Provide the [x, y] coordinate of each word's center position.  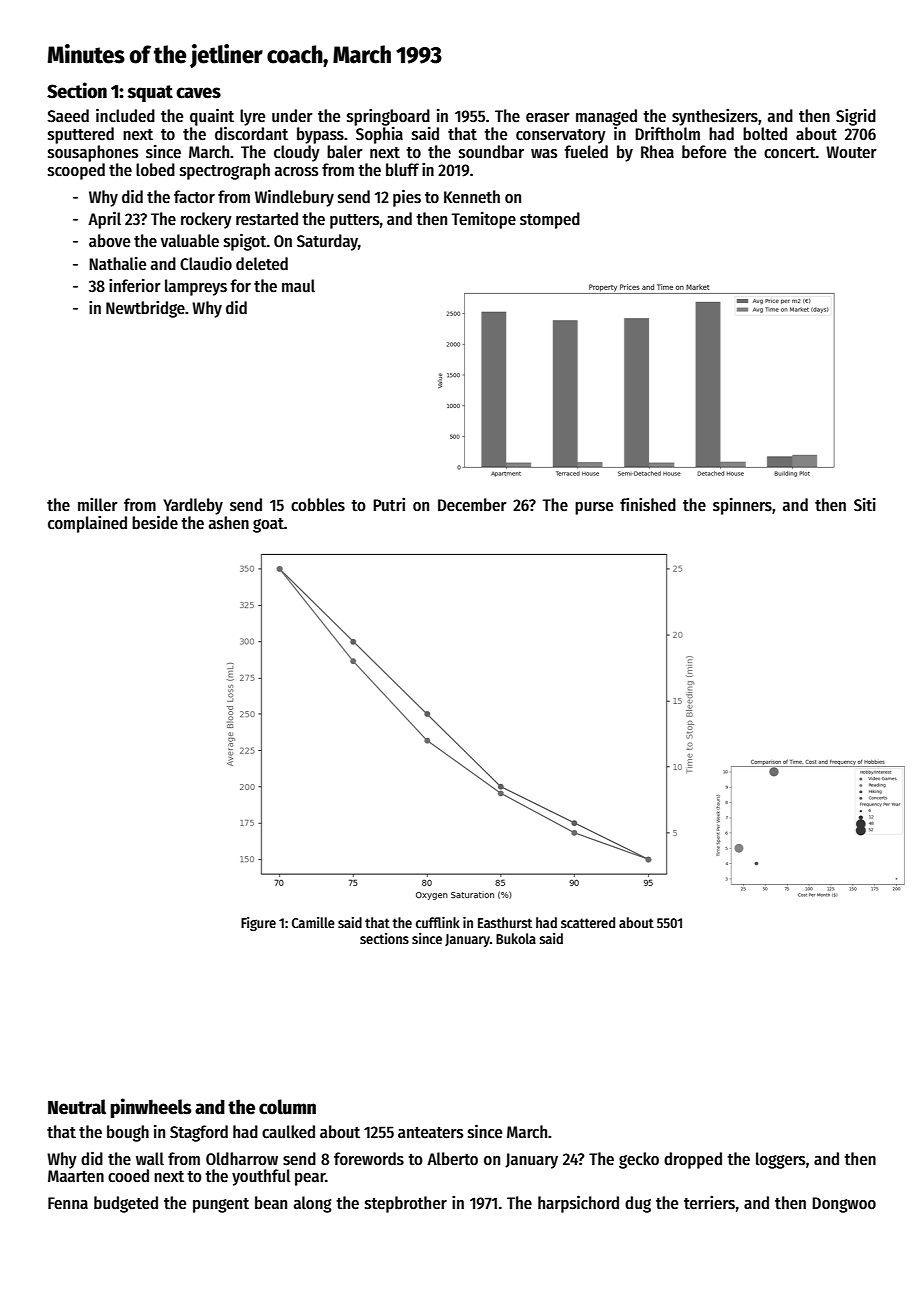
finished [648, 505]
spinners [742, 506]
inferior [135, 286]
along [313, 1204]
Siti [865, 505]
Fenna [68, 1203]
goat [268, 525]
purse [594, 508]
